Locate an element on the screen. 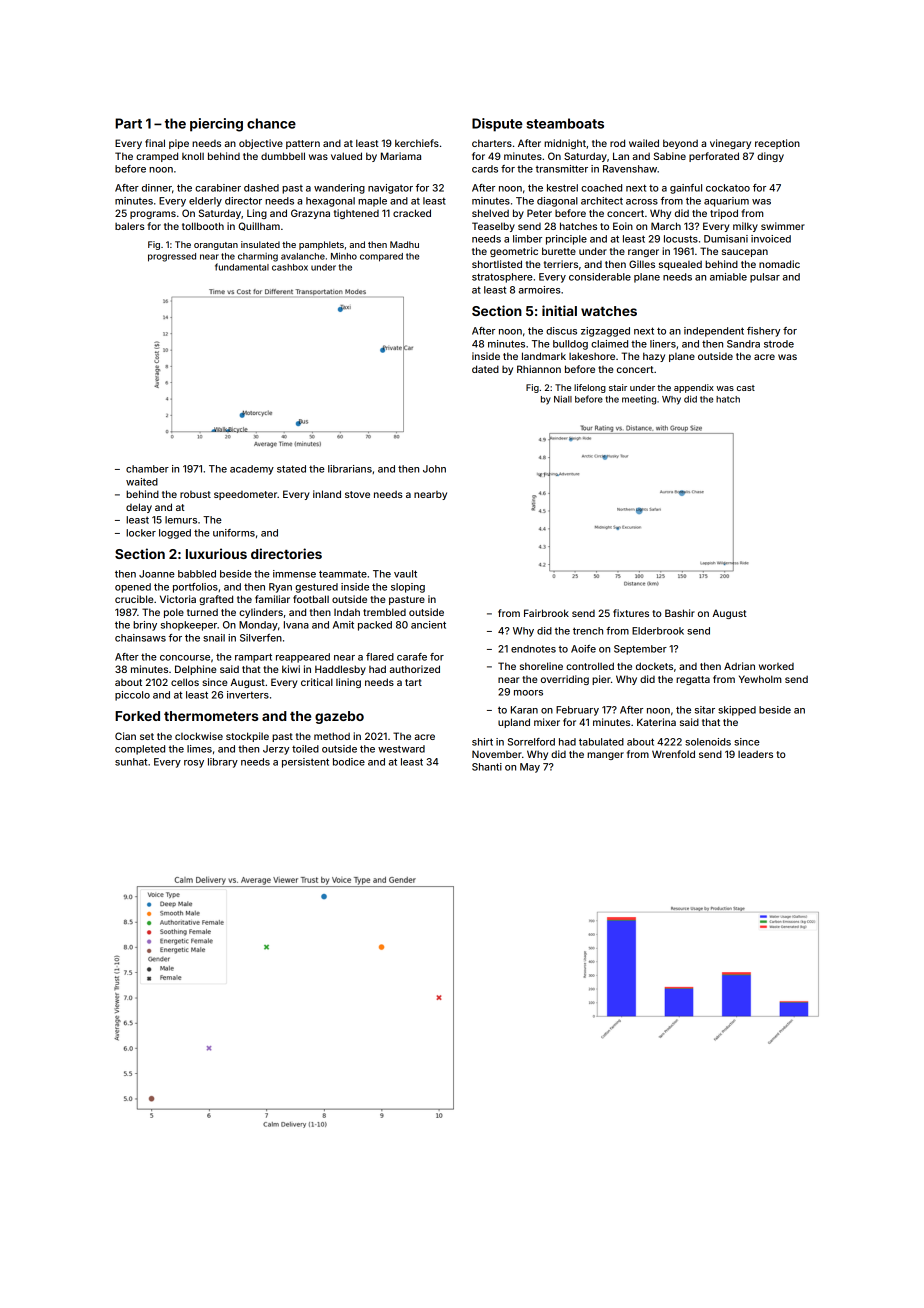  logged is located at coordinates (175, 534).
